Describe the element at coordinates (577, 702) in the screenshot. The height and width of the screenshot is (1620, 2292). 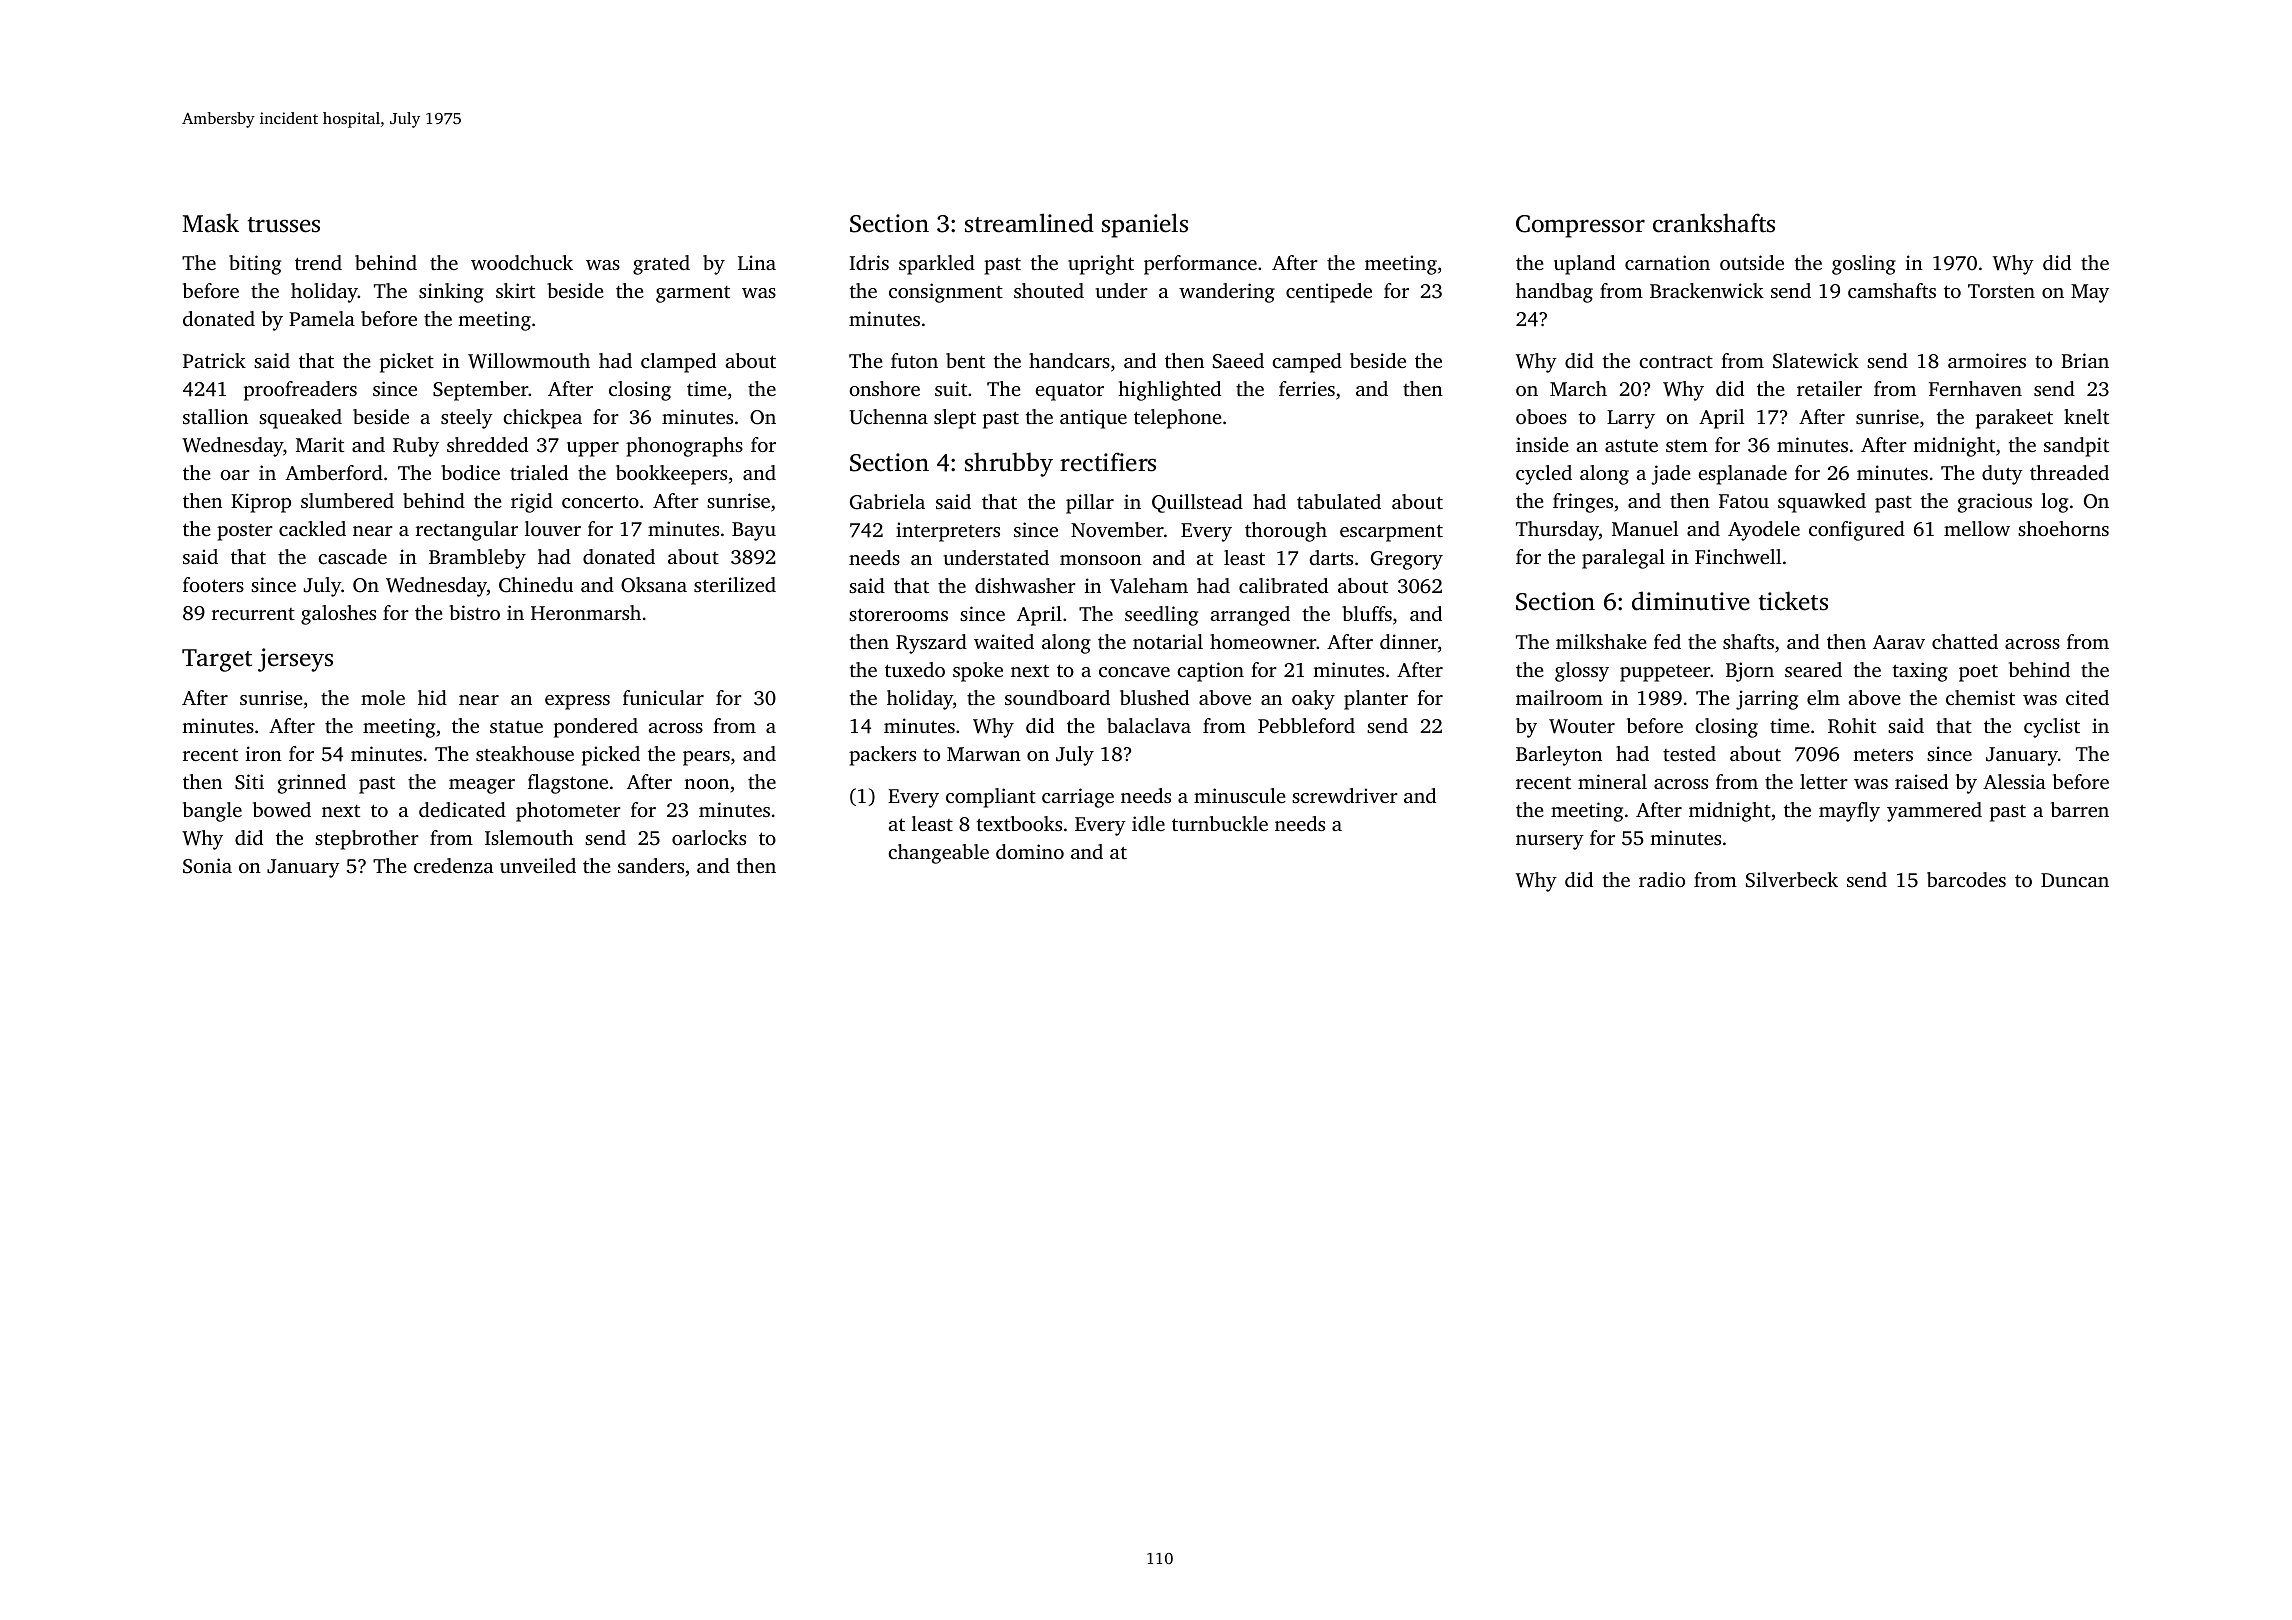
I see `express` at that location.
